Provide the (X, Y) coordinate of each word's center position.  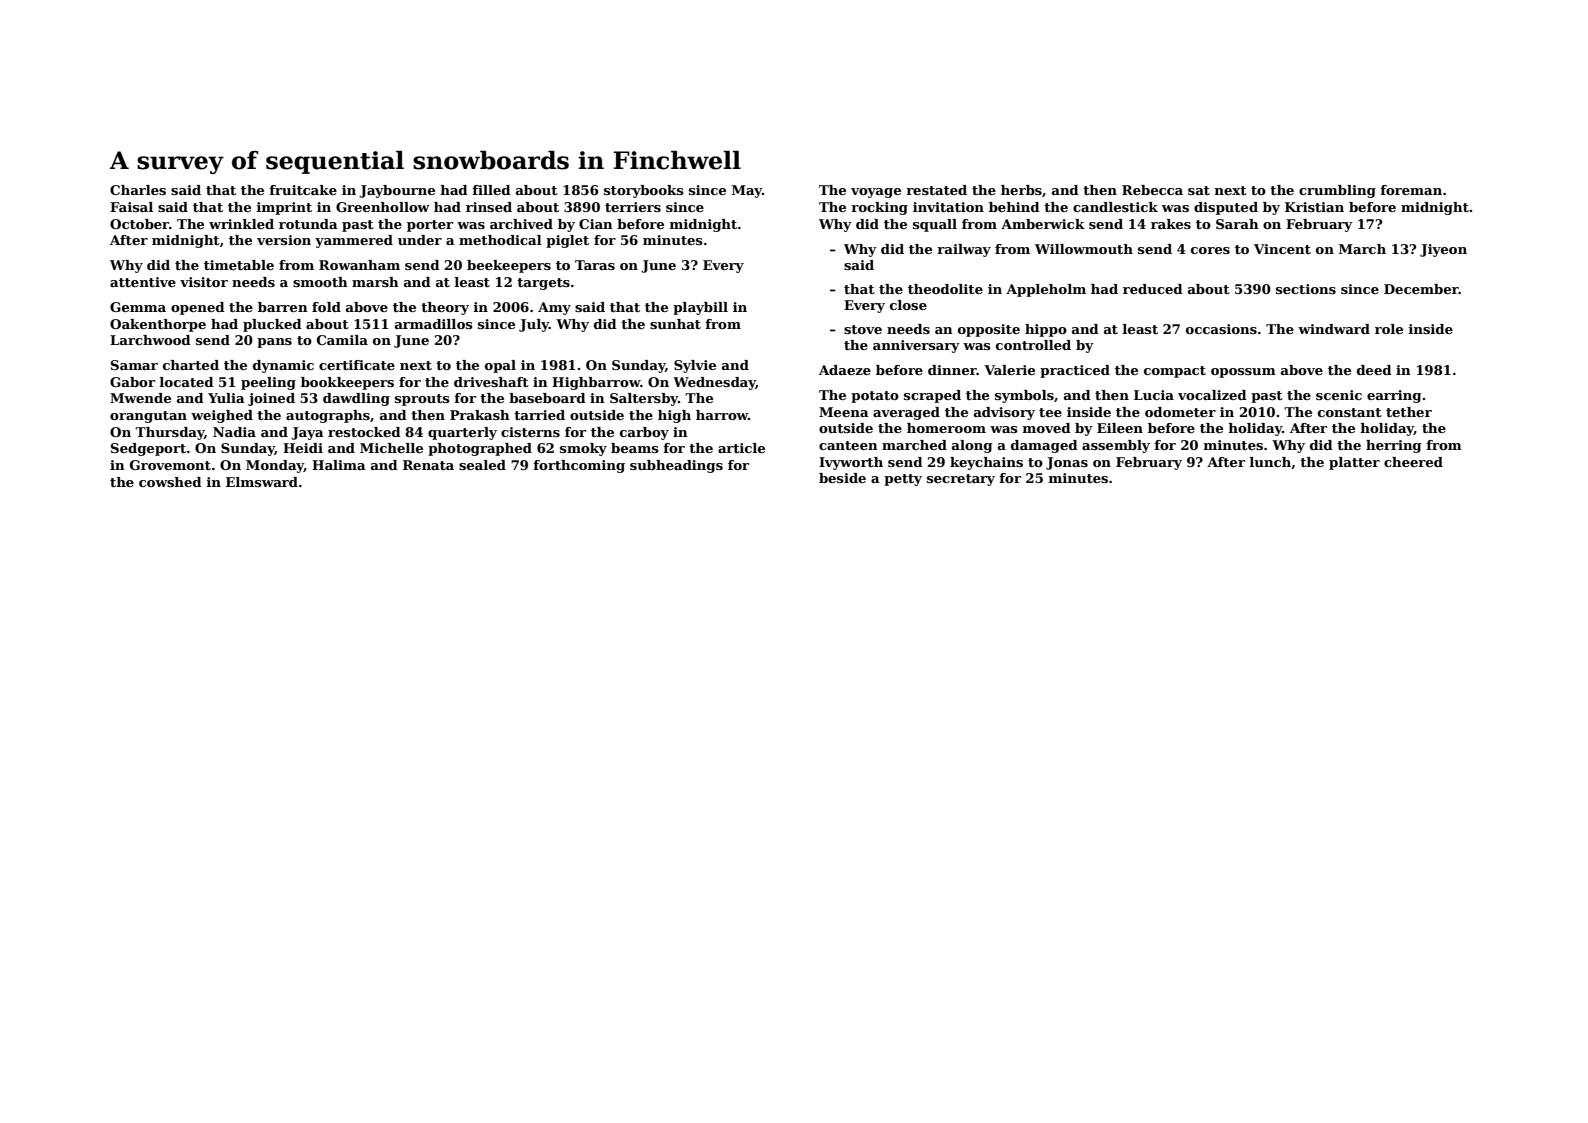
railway (964, 250)
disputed (1226, 208)
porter (430, 226)
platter (1354, 463)
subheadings (676, 466)
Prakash (480, 415)
